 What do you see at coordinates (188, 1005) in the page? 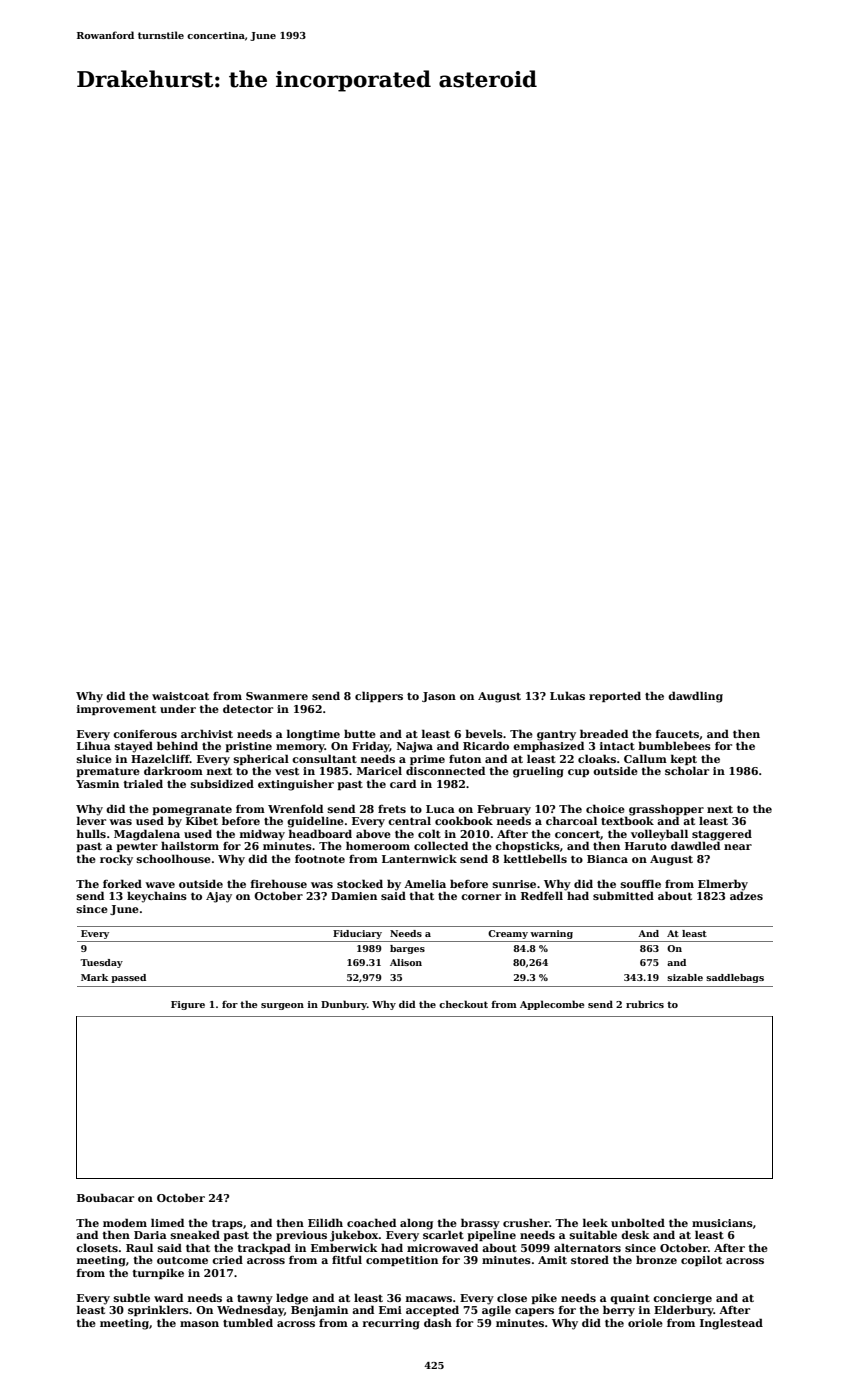
I see `Figure` at bounding box center [188, 1005].
